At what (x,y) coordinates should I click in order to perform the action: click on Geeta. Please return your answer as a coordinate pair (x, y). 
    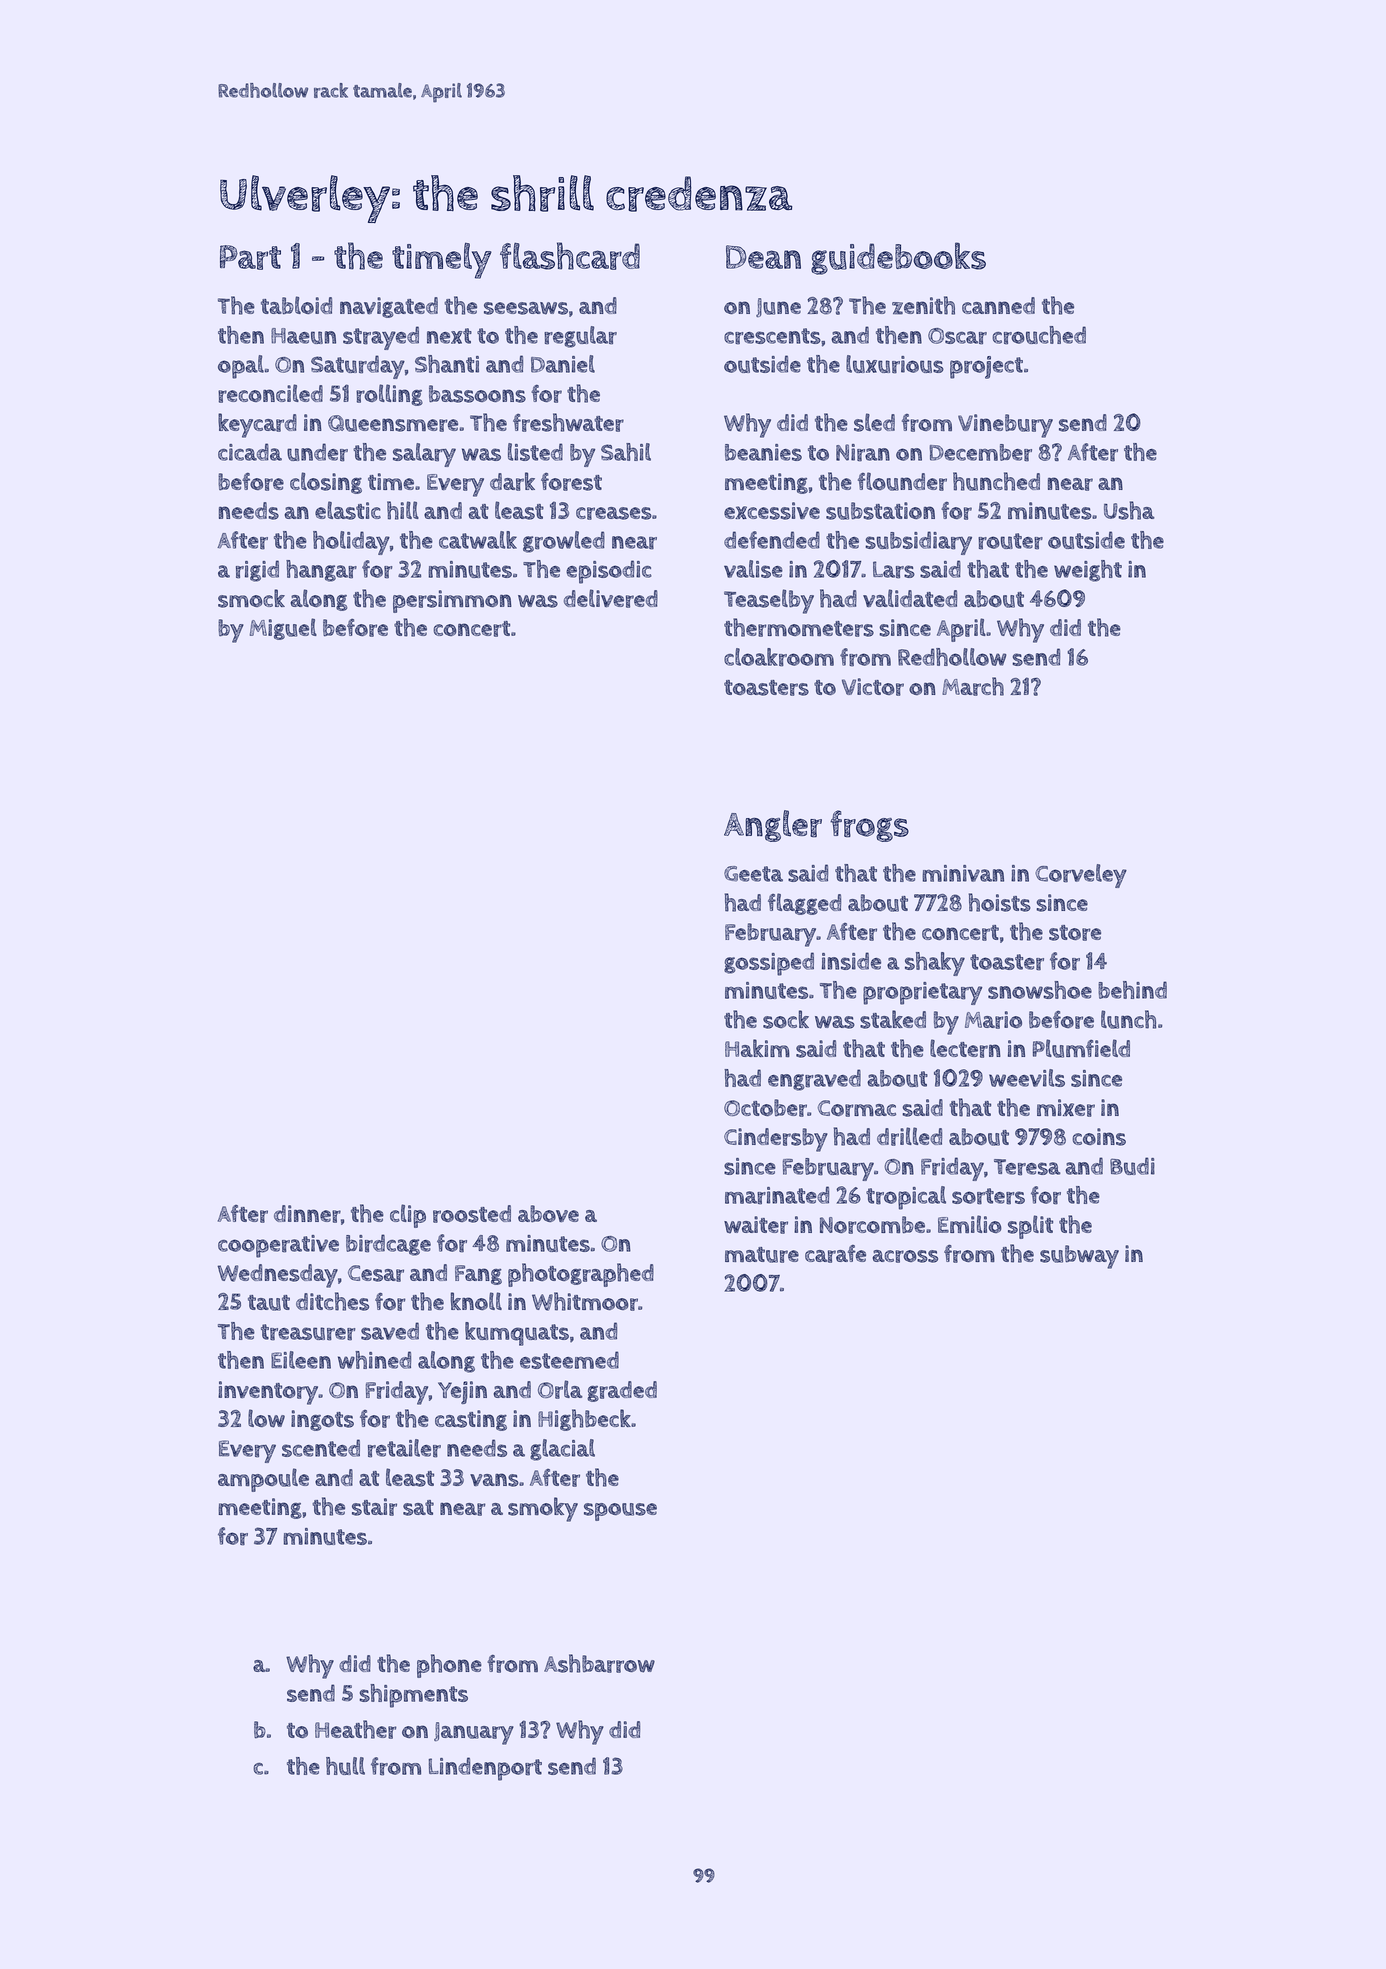
    Looking at the image, I should click on (753, 874).
